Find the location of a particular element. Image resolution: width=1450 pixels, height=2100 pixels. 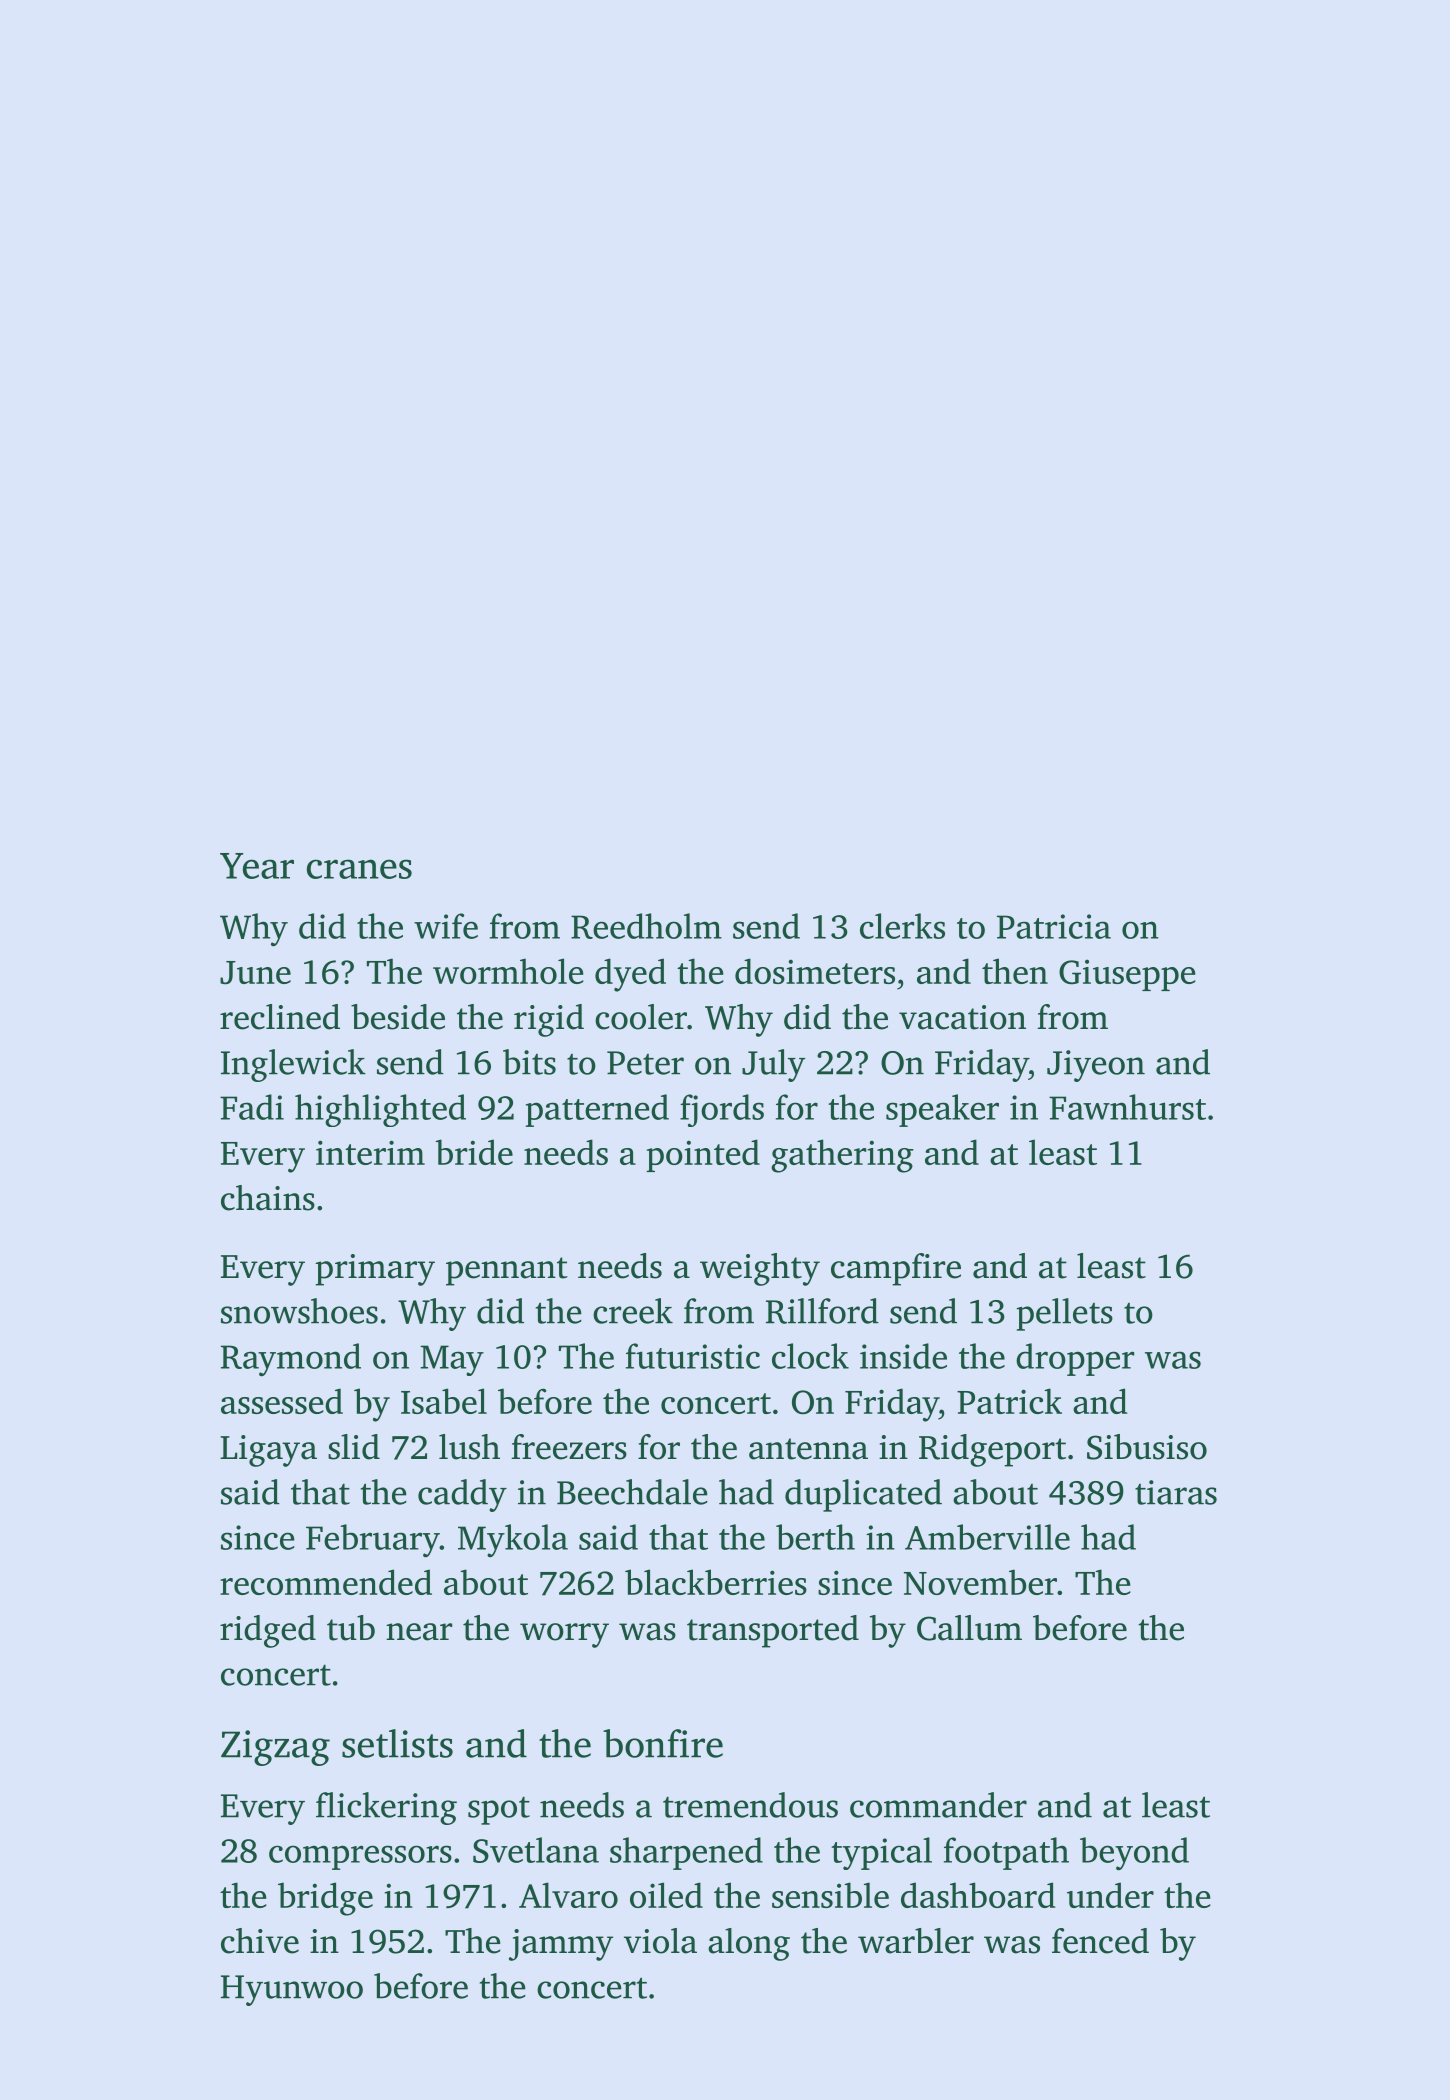

cranes is located at coordinates (359, 869).
